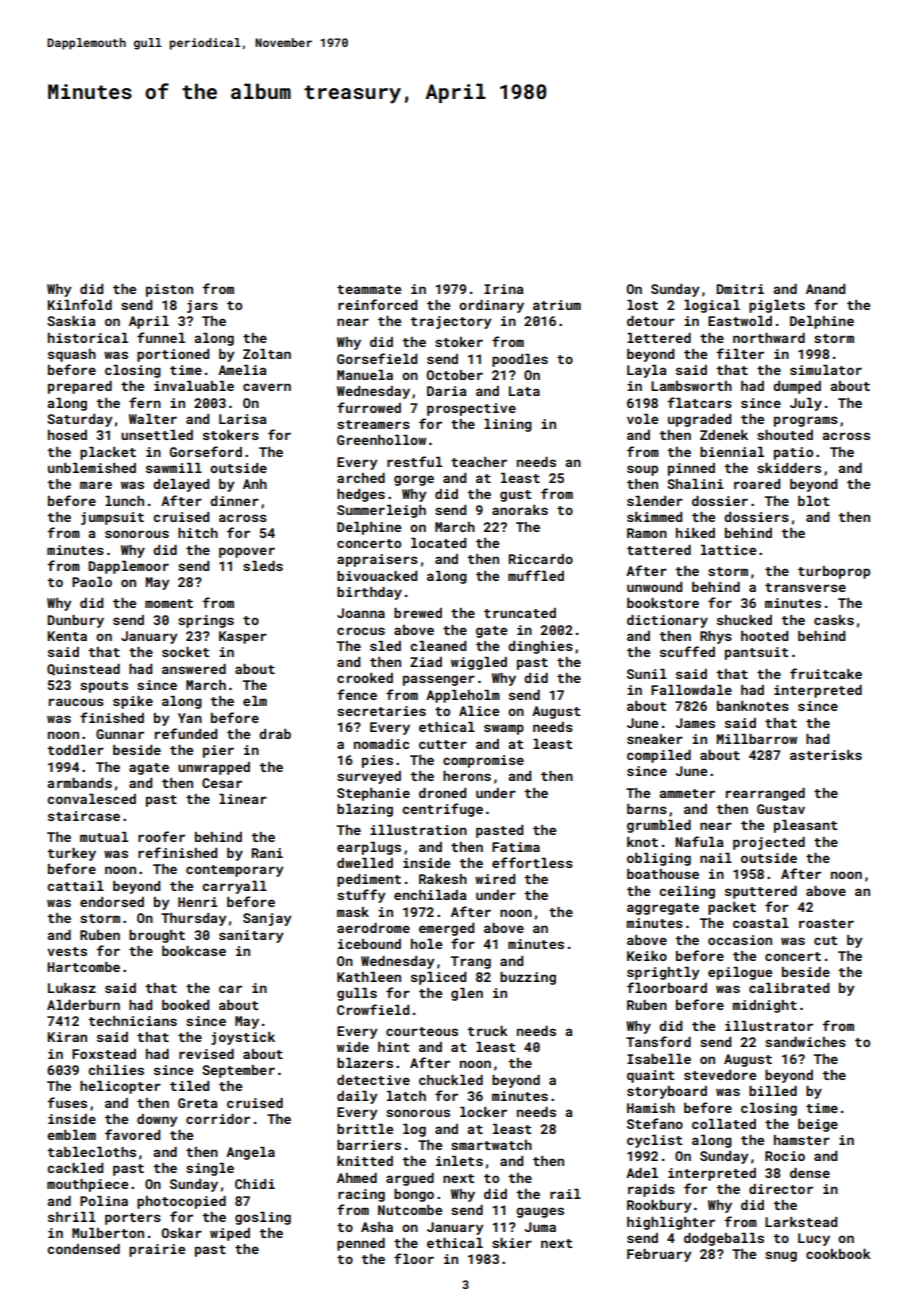 The image size is (924, 1308). What do you see at coordinates (451, 322) in the screenshot?
I see `trajectory` at bounding box center [451, 322].
